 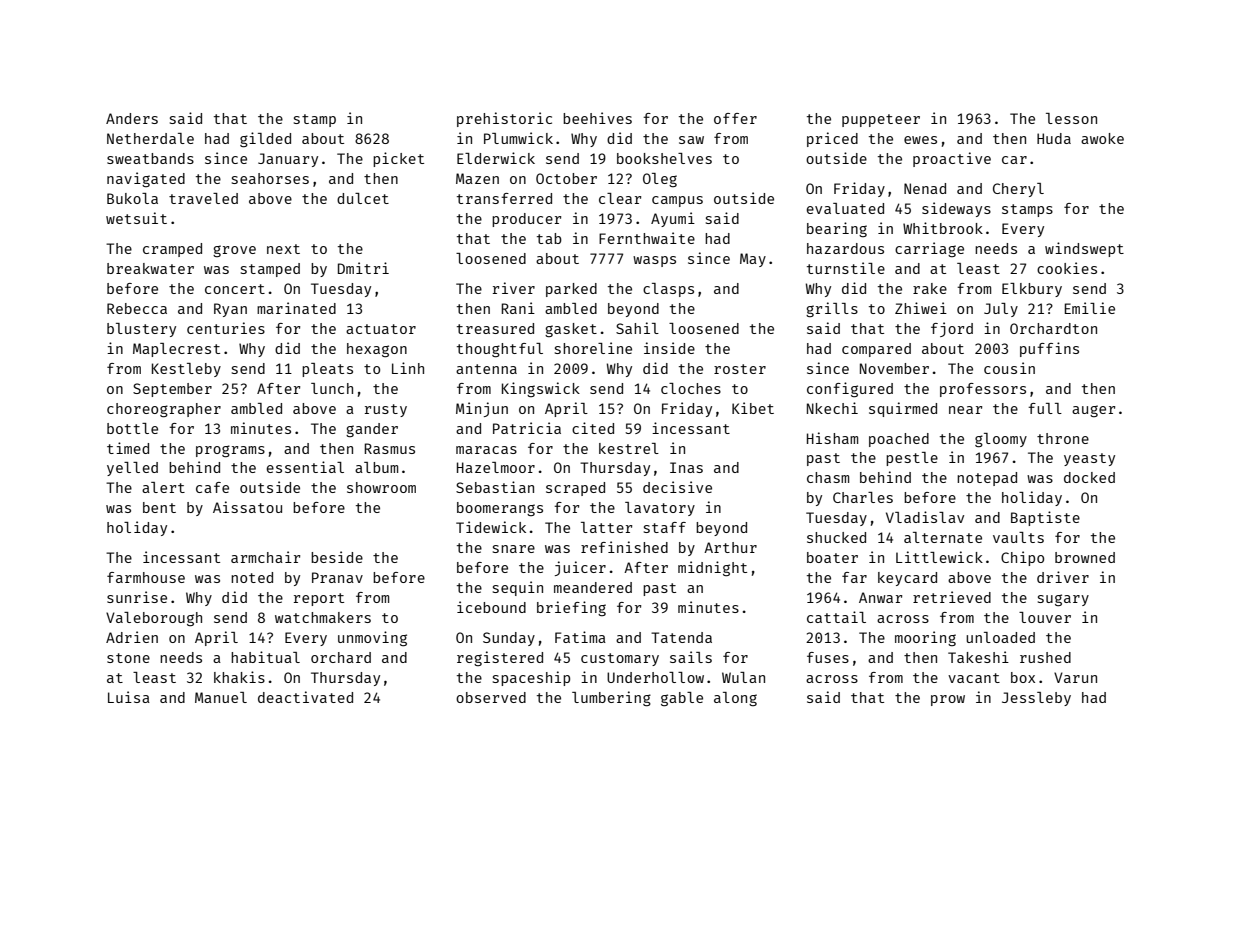 What do you see at coordinates (832, 139) in the document?
I see `priced` at bounding box center [832, 139].
